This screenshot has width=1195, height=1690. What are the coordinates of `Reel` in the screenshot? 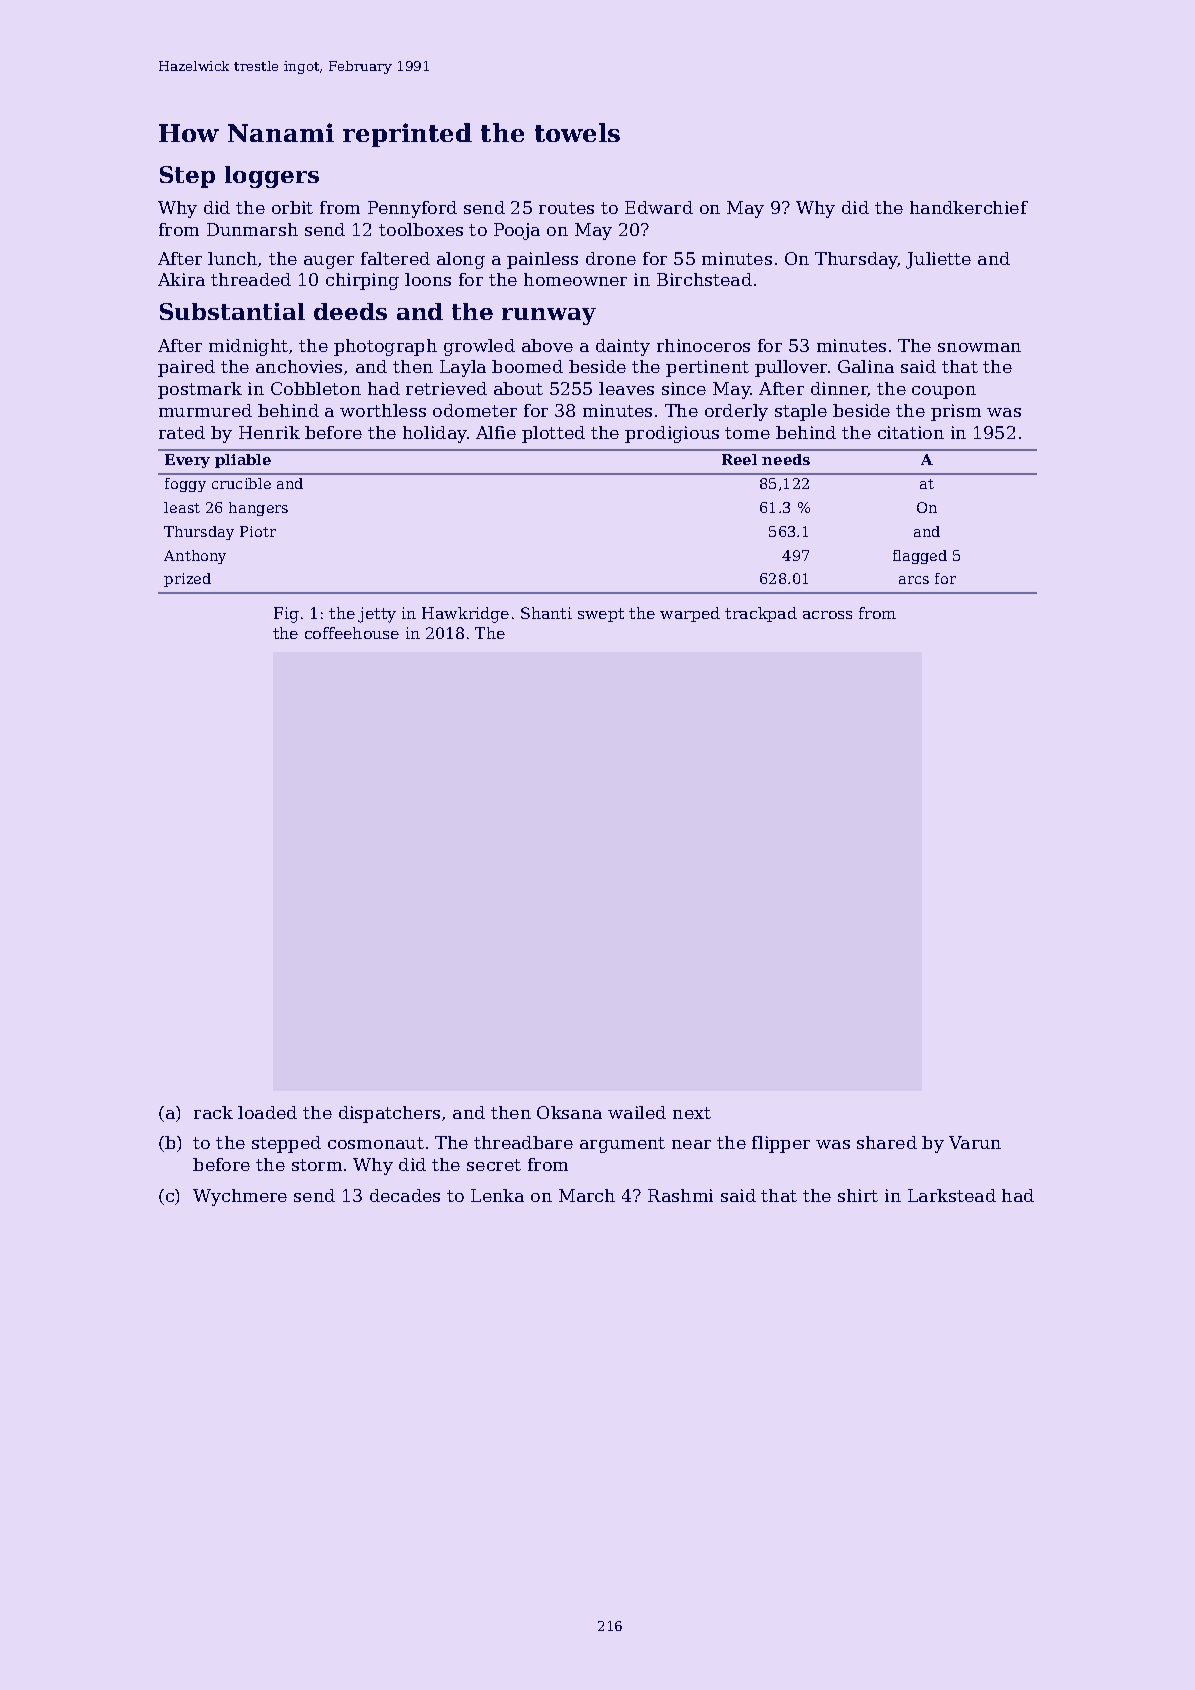 It's located at (739, 459).
